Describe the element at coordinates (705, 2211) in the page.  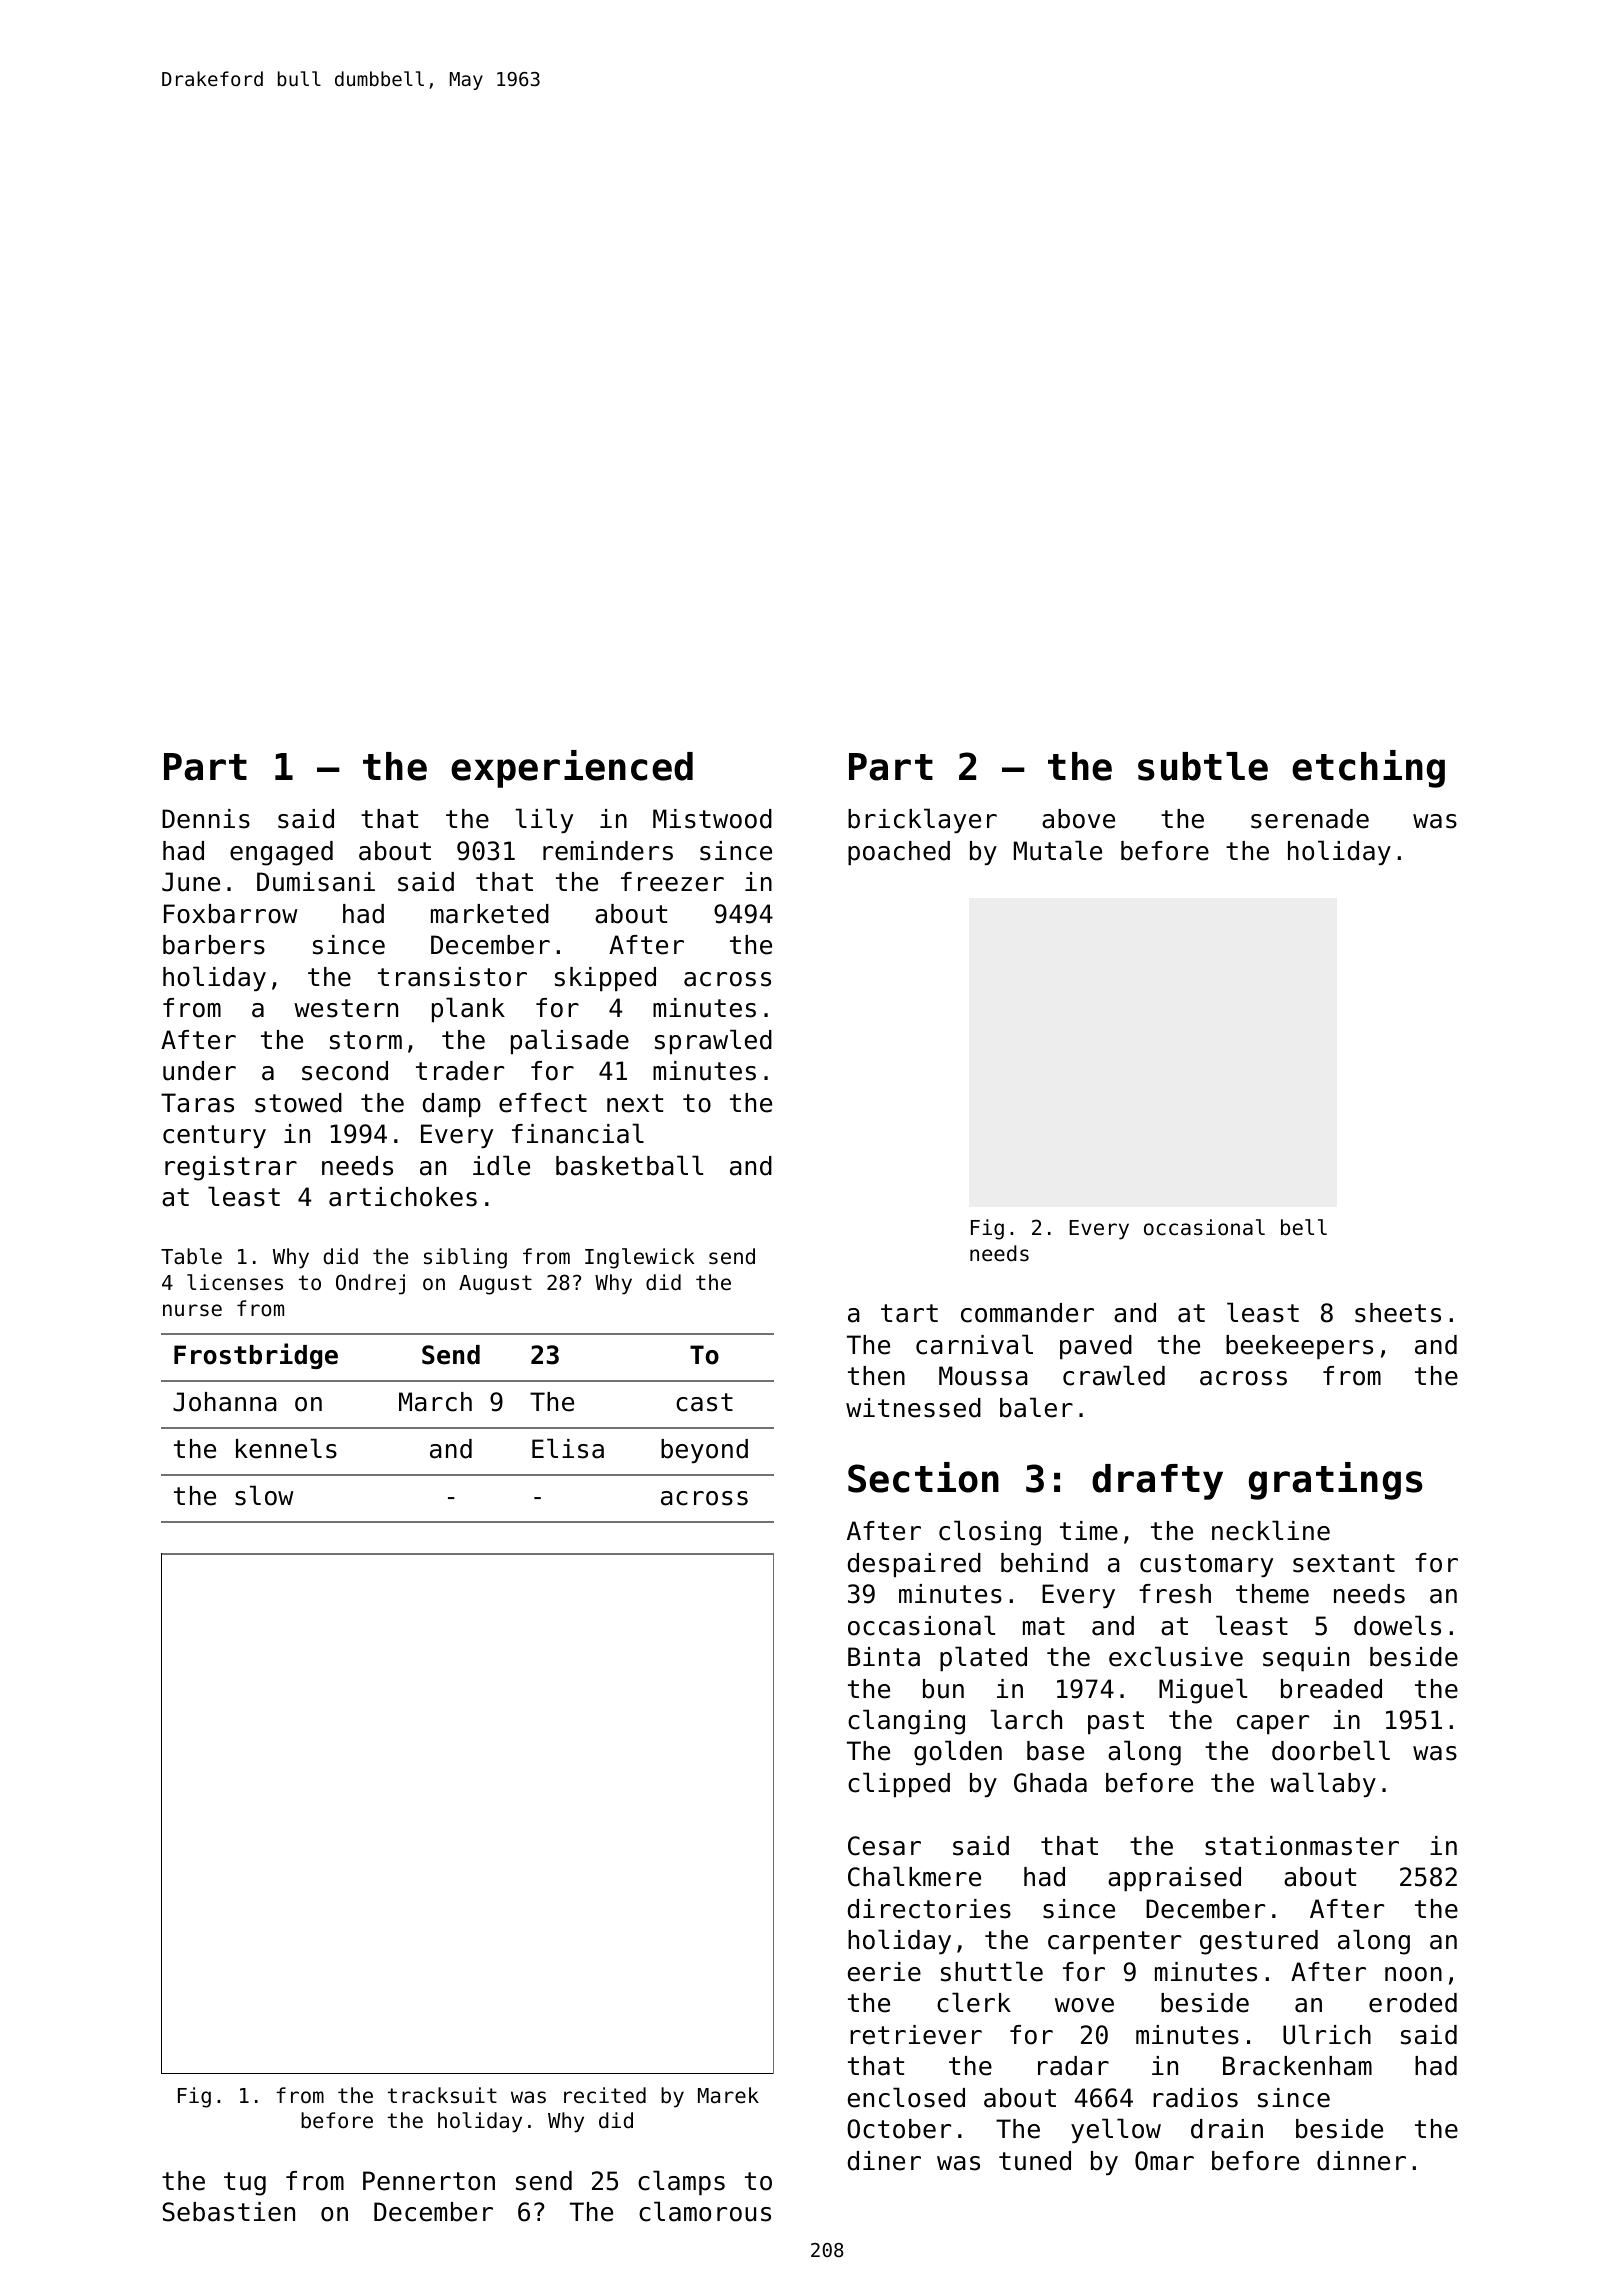
I see `clamorous` at that location.
